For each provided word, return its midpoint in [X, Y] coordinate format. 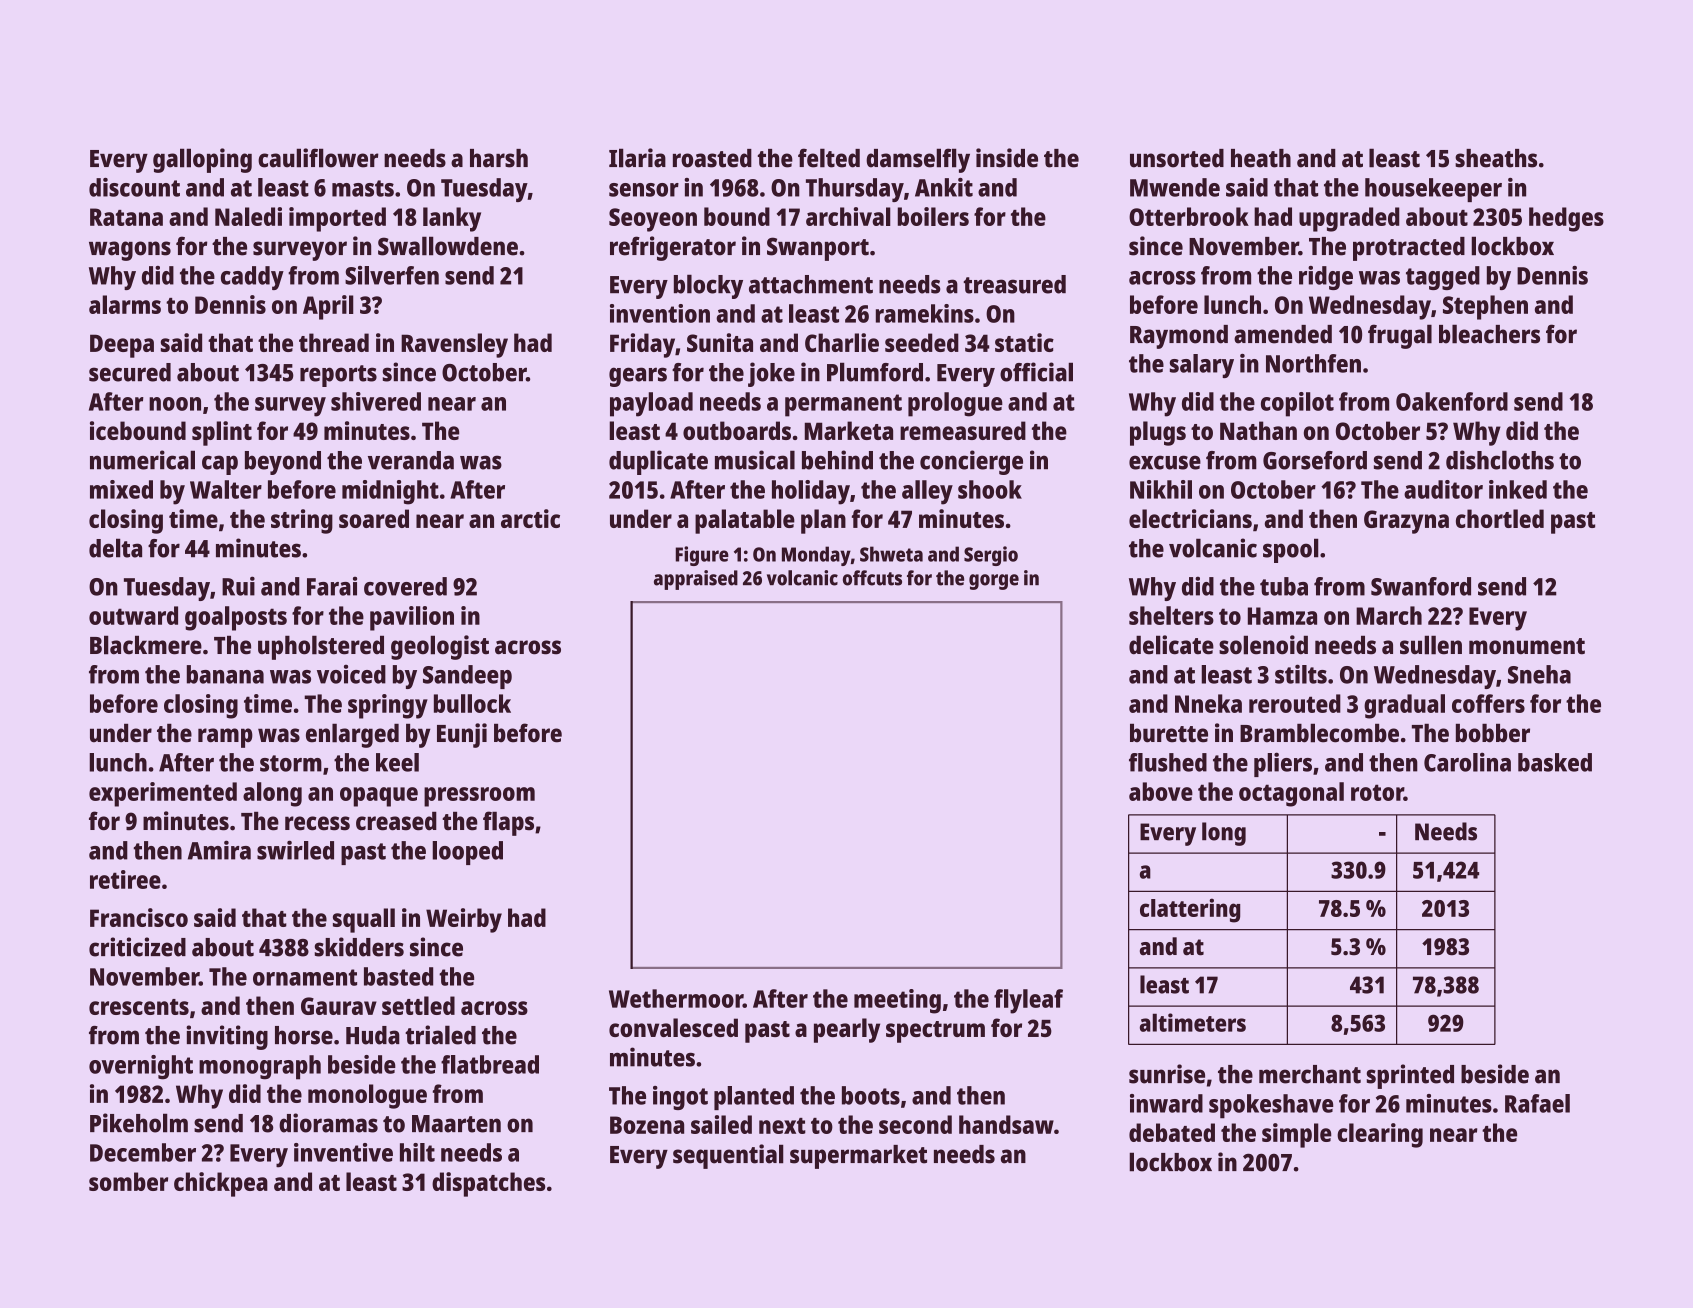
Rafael [1537, 1103]
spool [1290, 551]
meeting [897, 1001]
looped [468, 853]
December [143, 1152]
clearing [1380, 1135]
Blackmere [146, 645]
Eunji [462, 735]
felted [829, 158]
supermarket [858, 1157]
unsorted [1177, 158]
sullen [1431, 645]
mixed [121, 489]
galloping [202, 160]
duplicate [658, 462]
